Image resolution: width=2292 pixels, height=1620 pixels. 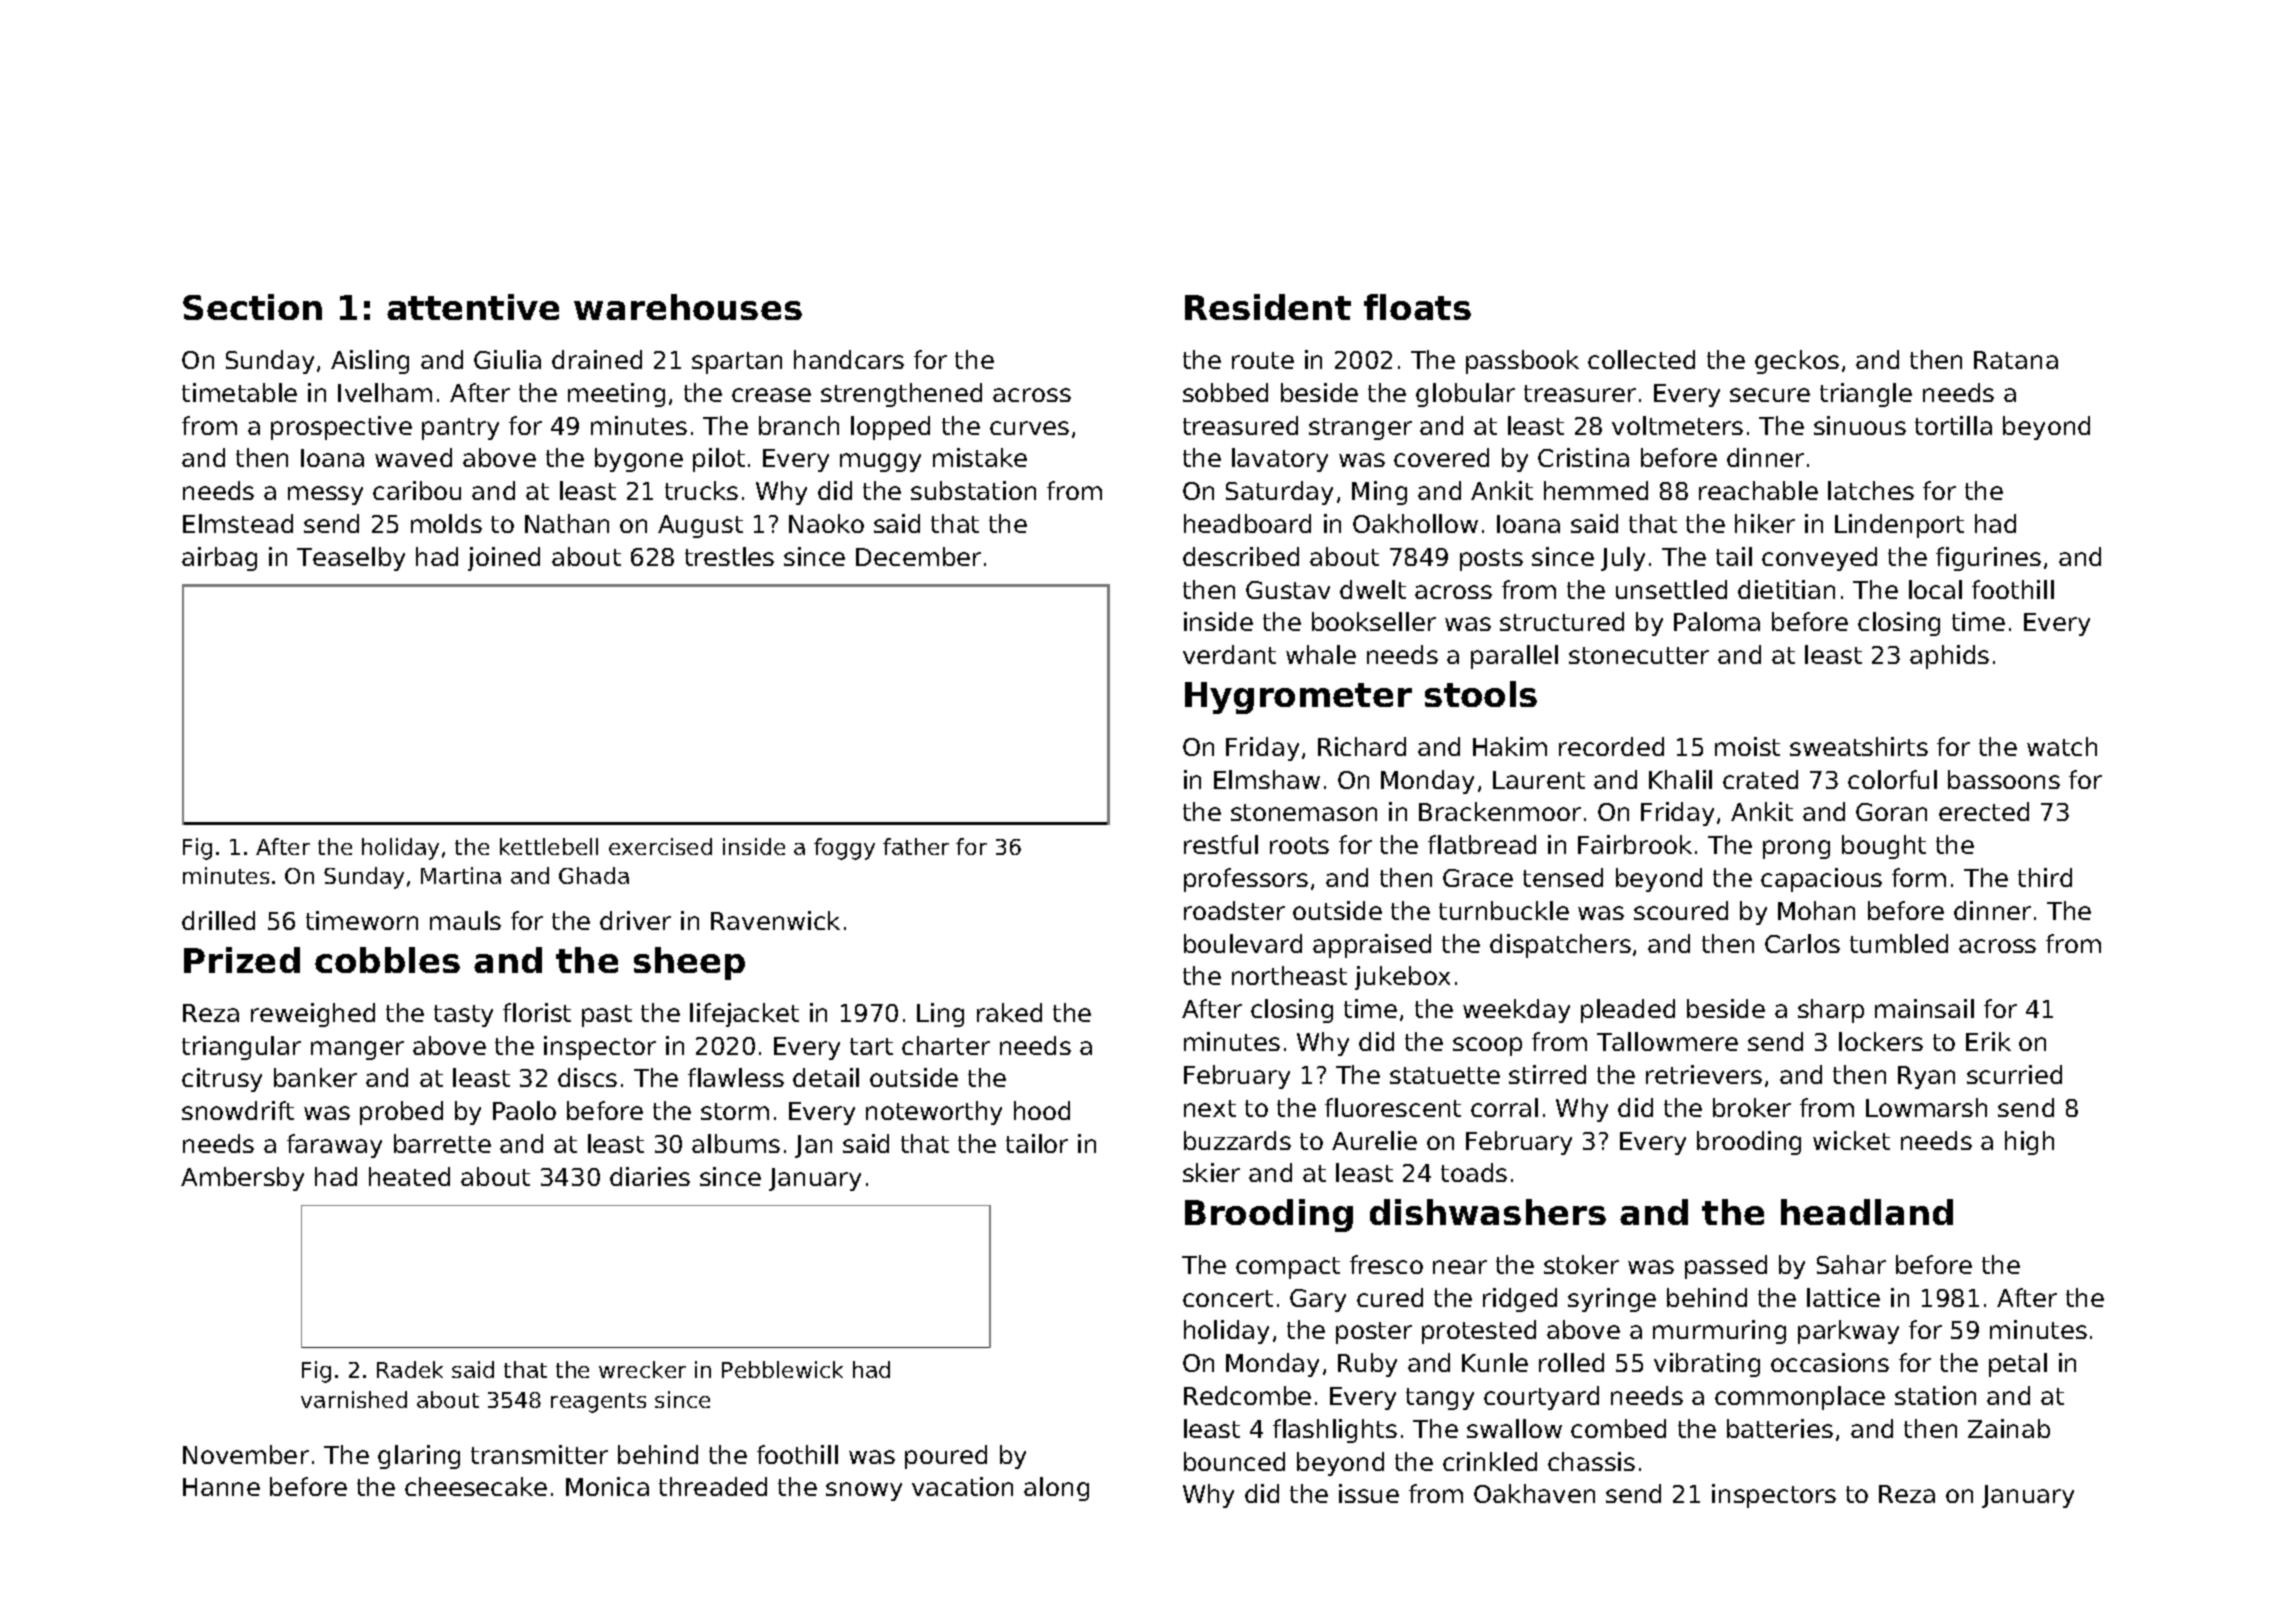 What do you see at coordinates (1417, 307) in the page?
I see `floats` at bounding box center [1417, 307].
